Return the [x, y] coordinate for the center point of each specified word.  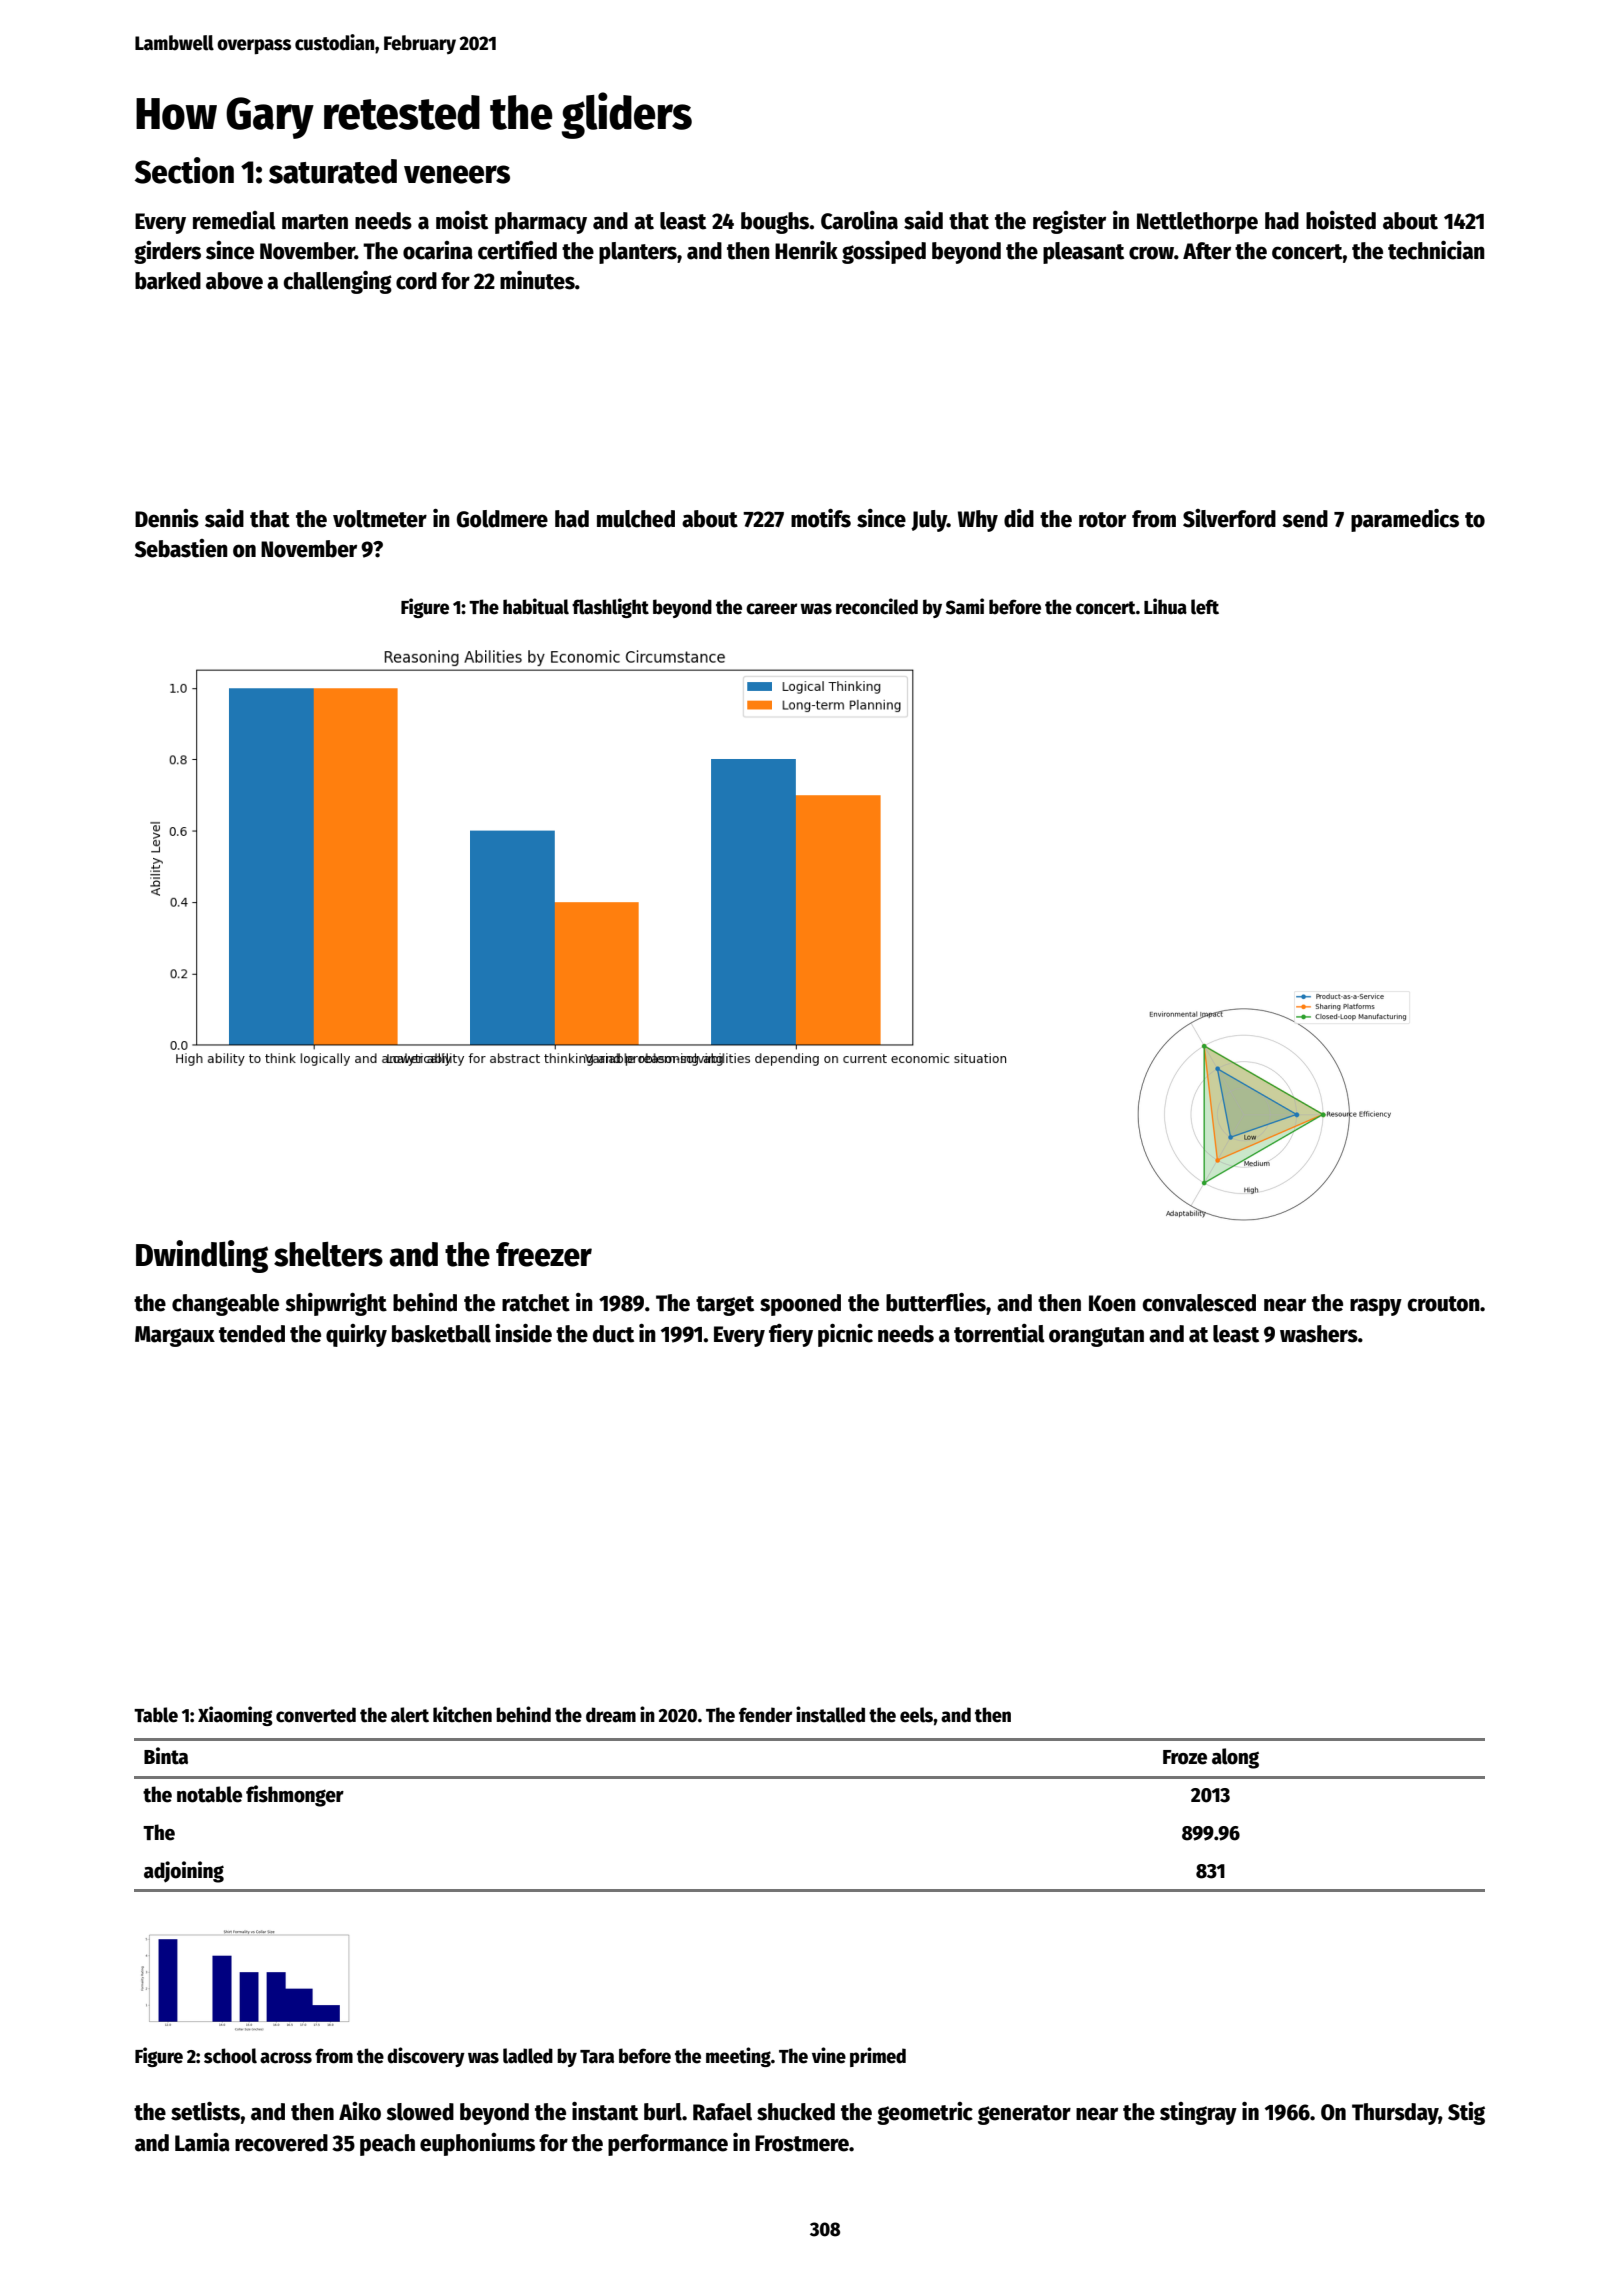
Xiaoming [235, 1716]
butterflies [936, 1302]
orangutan [1096, 1337]
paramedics [1405, 520]
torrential [999, 1333]
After [1207, 251]
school [230, 2056]
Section [184, 170]
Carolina [859, 220]
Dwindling [202, 1256]
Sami [965, 606]
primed [878, 2057]
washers [1319, 1334]
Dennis [167, 518]
